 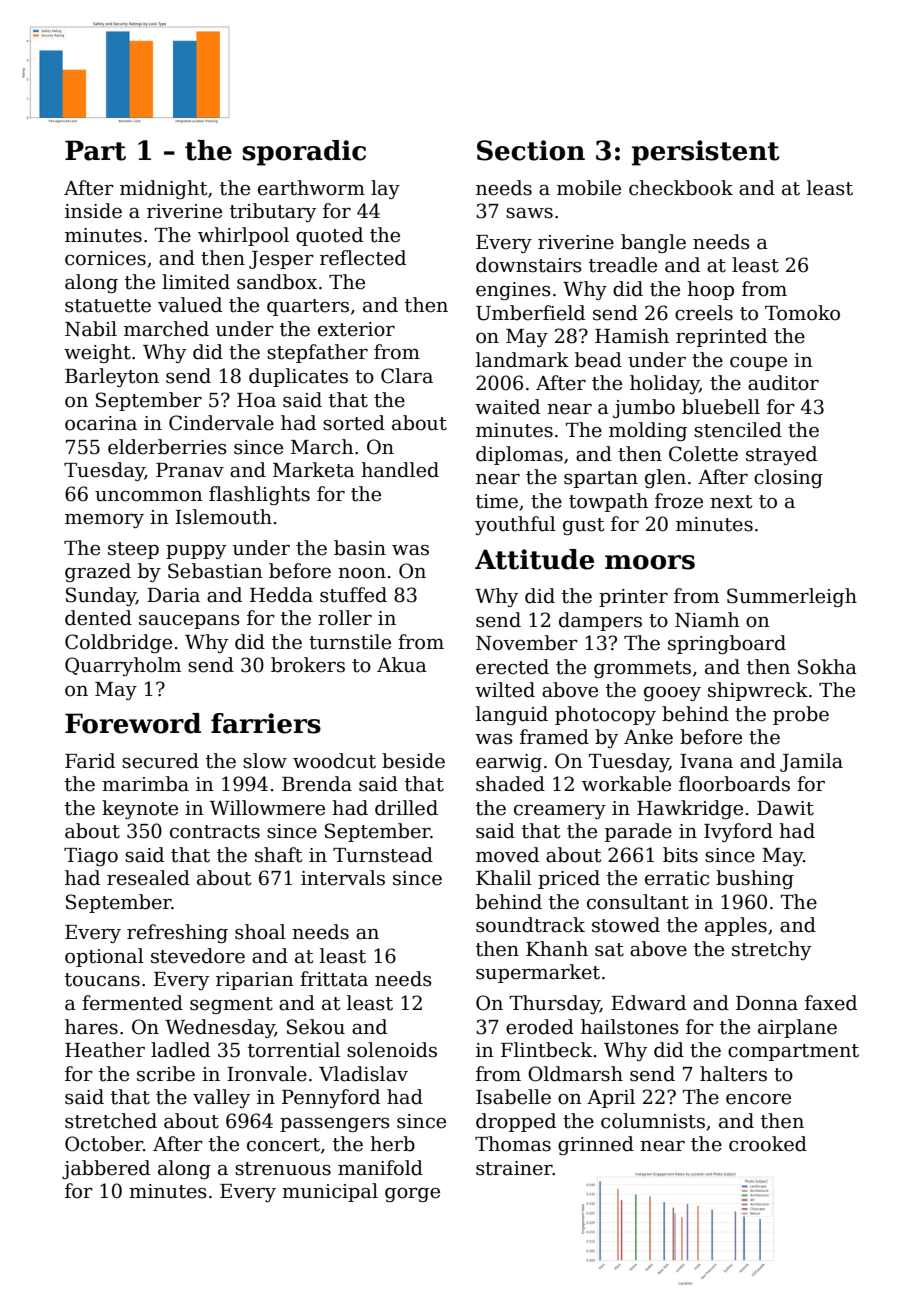 I want to click on stretchy, so click(x=771, y=950).
